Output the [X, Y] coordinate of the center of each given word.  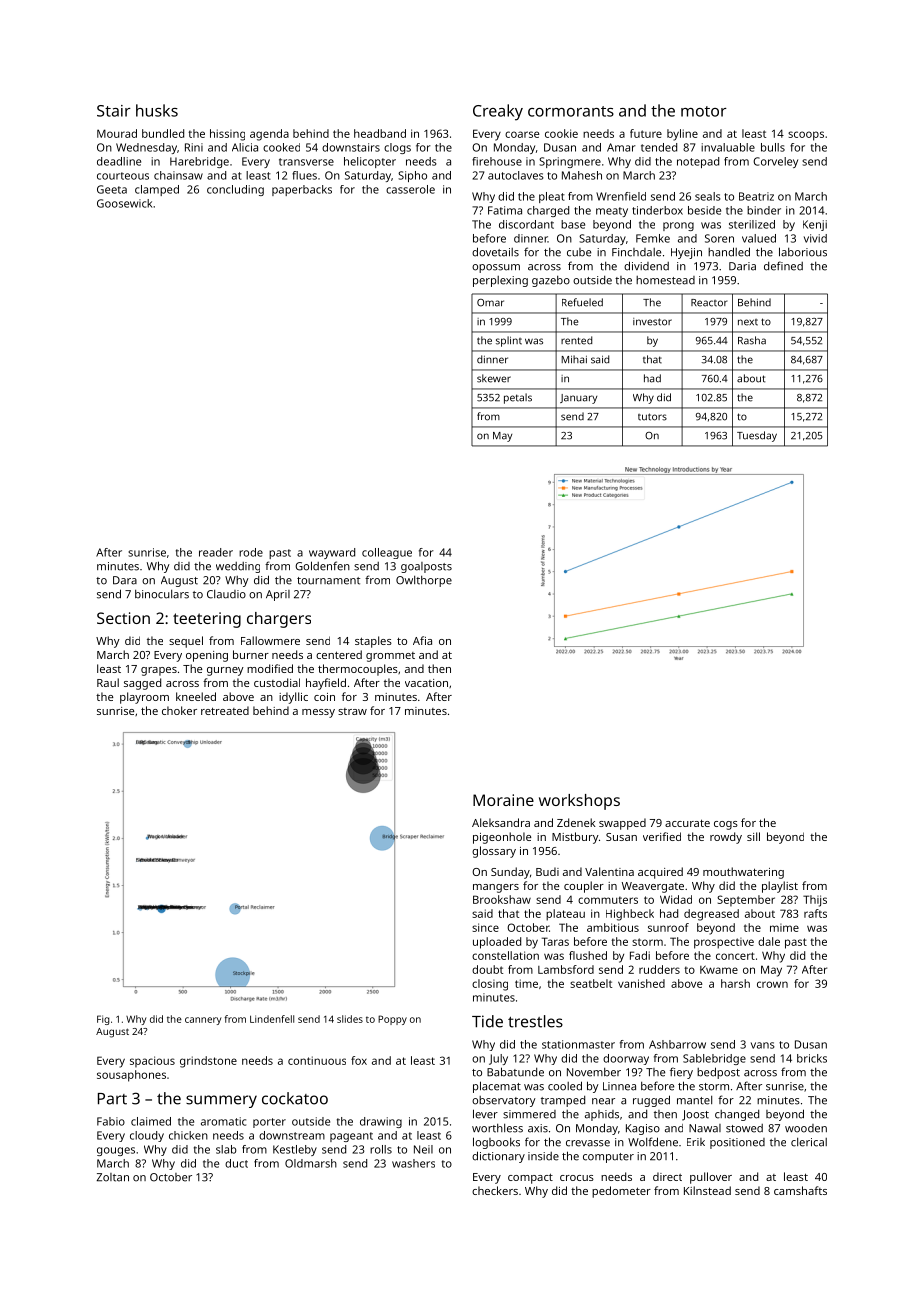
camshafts [800, 1190]
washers [413, 1163]
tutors [652, 417]
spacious [152, 1061]
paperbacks [302, 190]
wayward [332, 553]
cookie [561, 133]
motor [704, 111]
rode [251, 552]
